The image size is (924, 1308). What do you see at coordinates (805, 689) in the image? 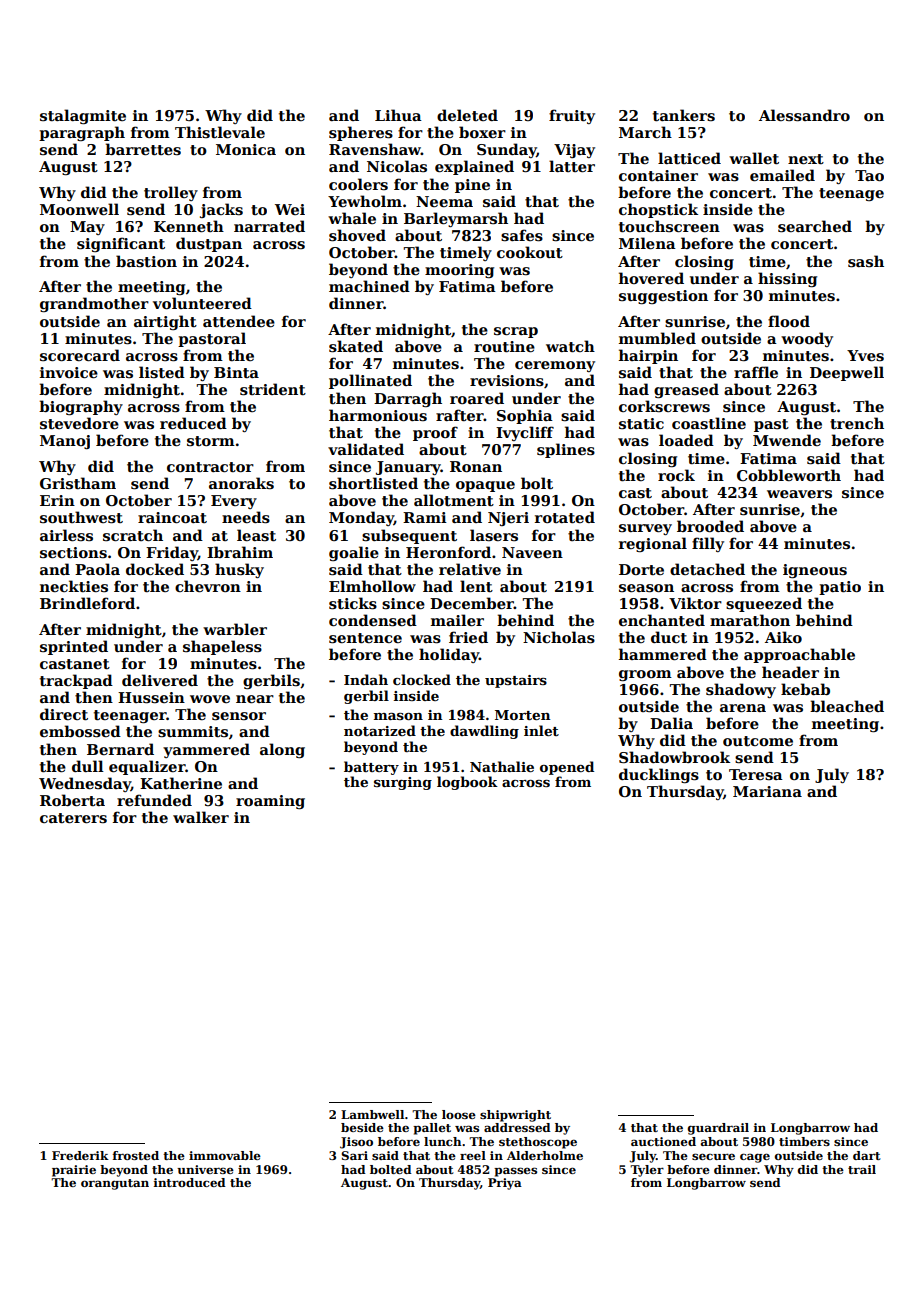
I see `kebab` at bounding box center [805, 689].
